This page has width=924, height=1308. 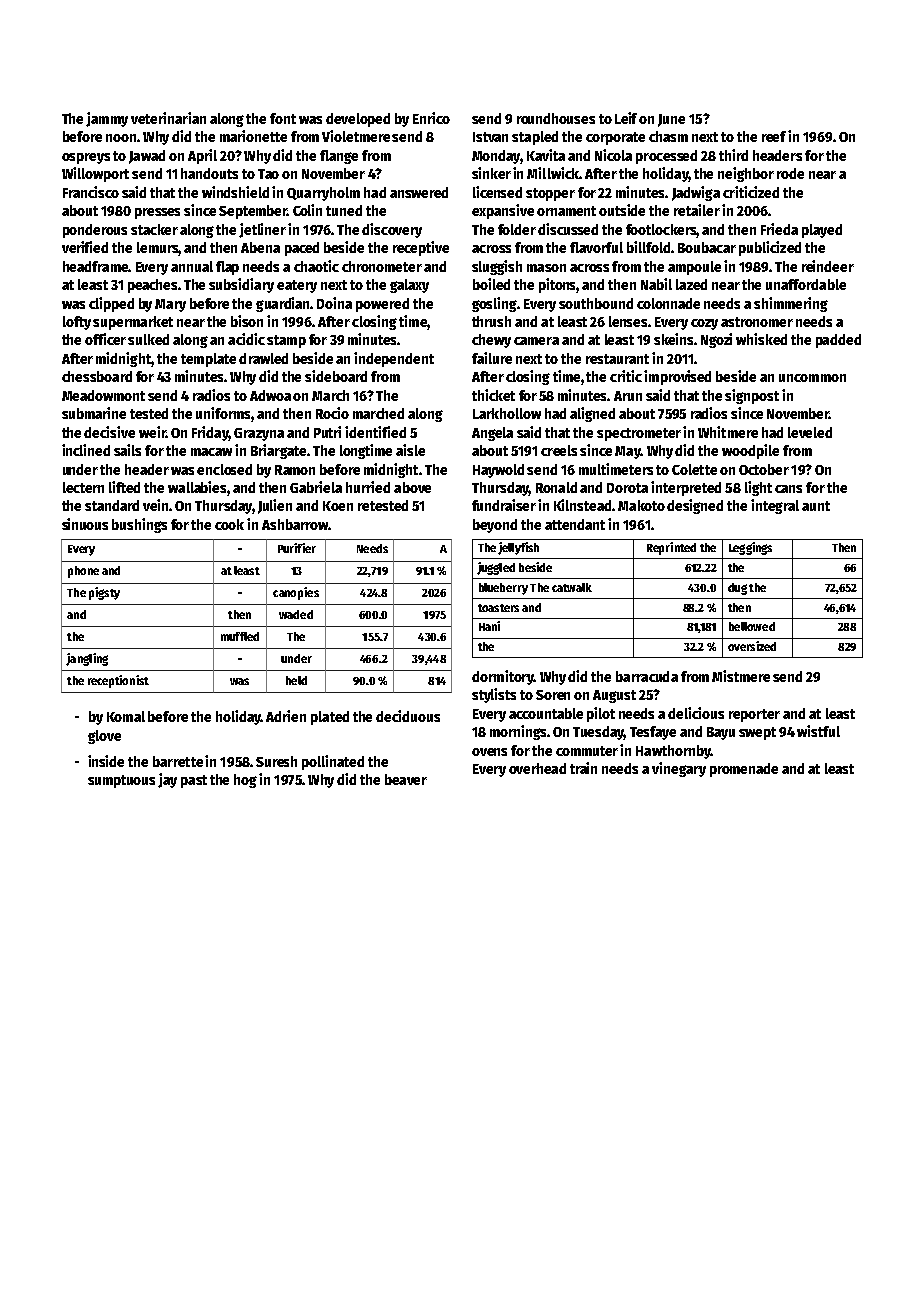 I want to click on bushings, so click(x=139, y=525).
